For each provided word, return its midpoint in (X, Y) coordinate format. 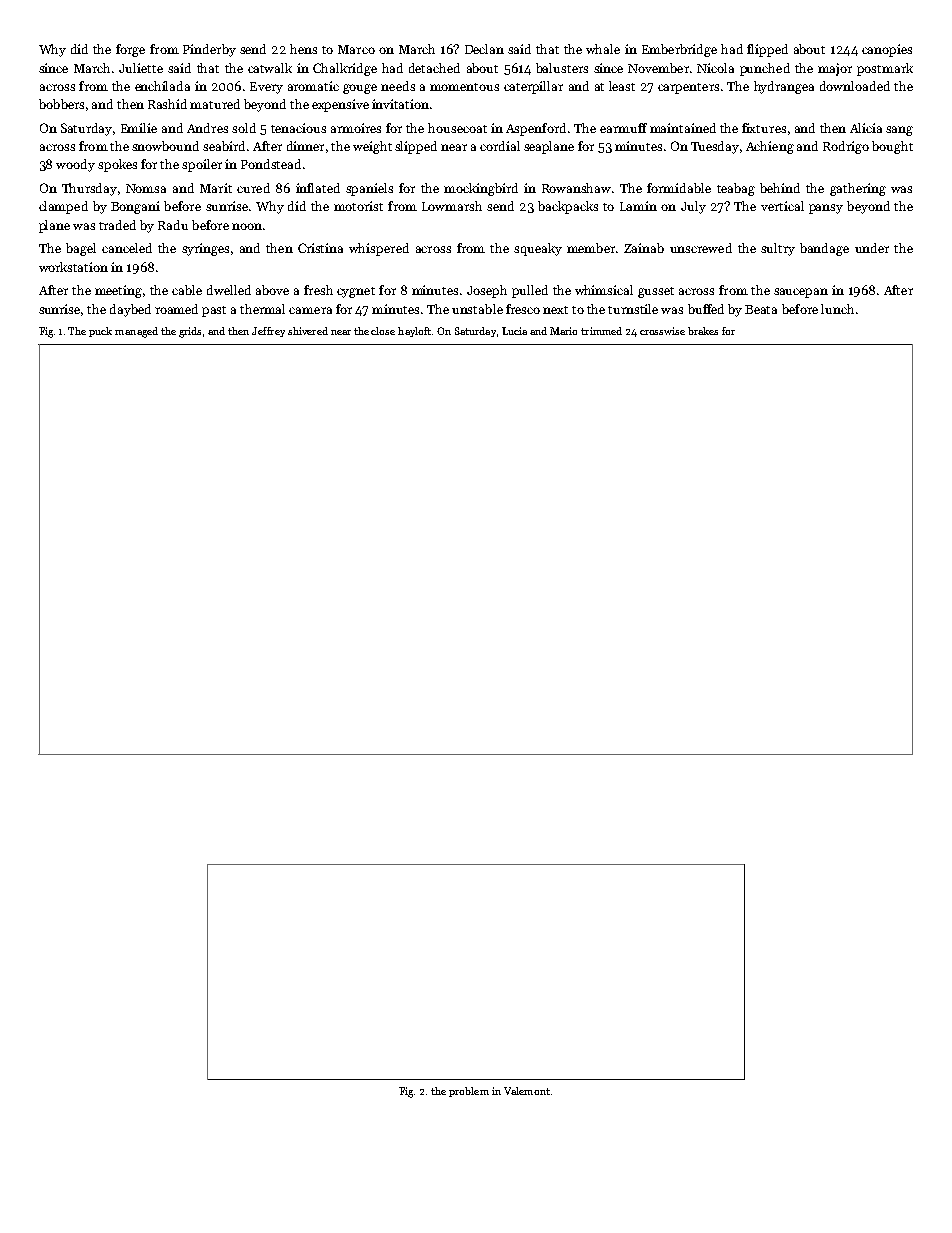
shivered (308, 331)
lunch (837, 309)
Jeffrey (268, 332)
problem (469, 1092)
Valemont (527, 1091)
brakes (703, 331)
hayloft (414, 332)
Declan (484, 49)
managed (136, 332)
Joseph (487, 291)
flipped (767, 50)
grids (190, 332)
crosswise (662, 331)
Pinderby (209, 50)
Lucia (514, 331)
